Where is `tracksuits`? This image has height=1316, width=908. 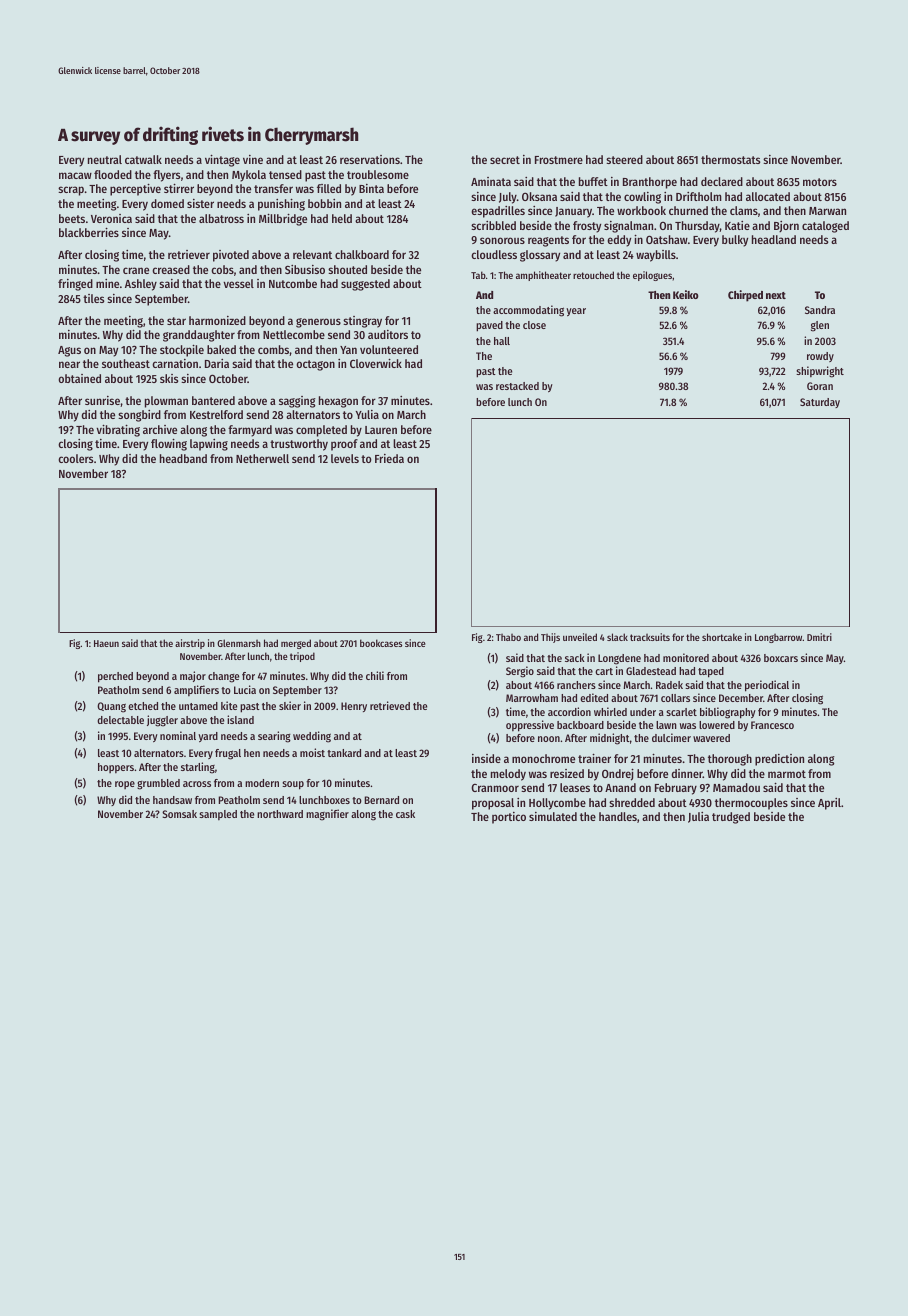
tracksuits is located at coordinates (650, 637).
